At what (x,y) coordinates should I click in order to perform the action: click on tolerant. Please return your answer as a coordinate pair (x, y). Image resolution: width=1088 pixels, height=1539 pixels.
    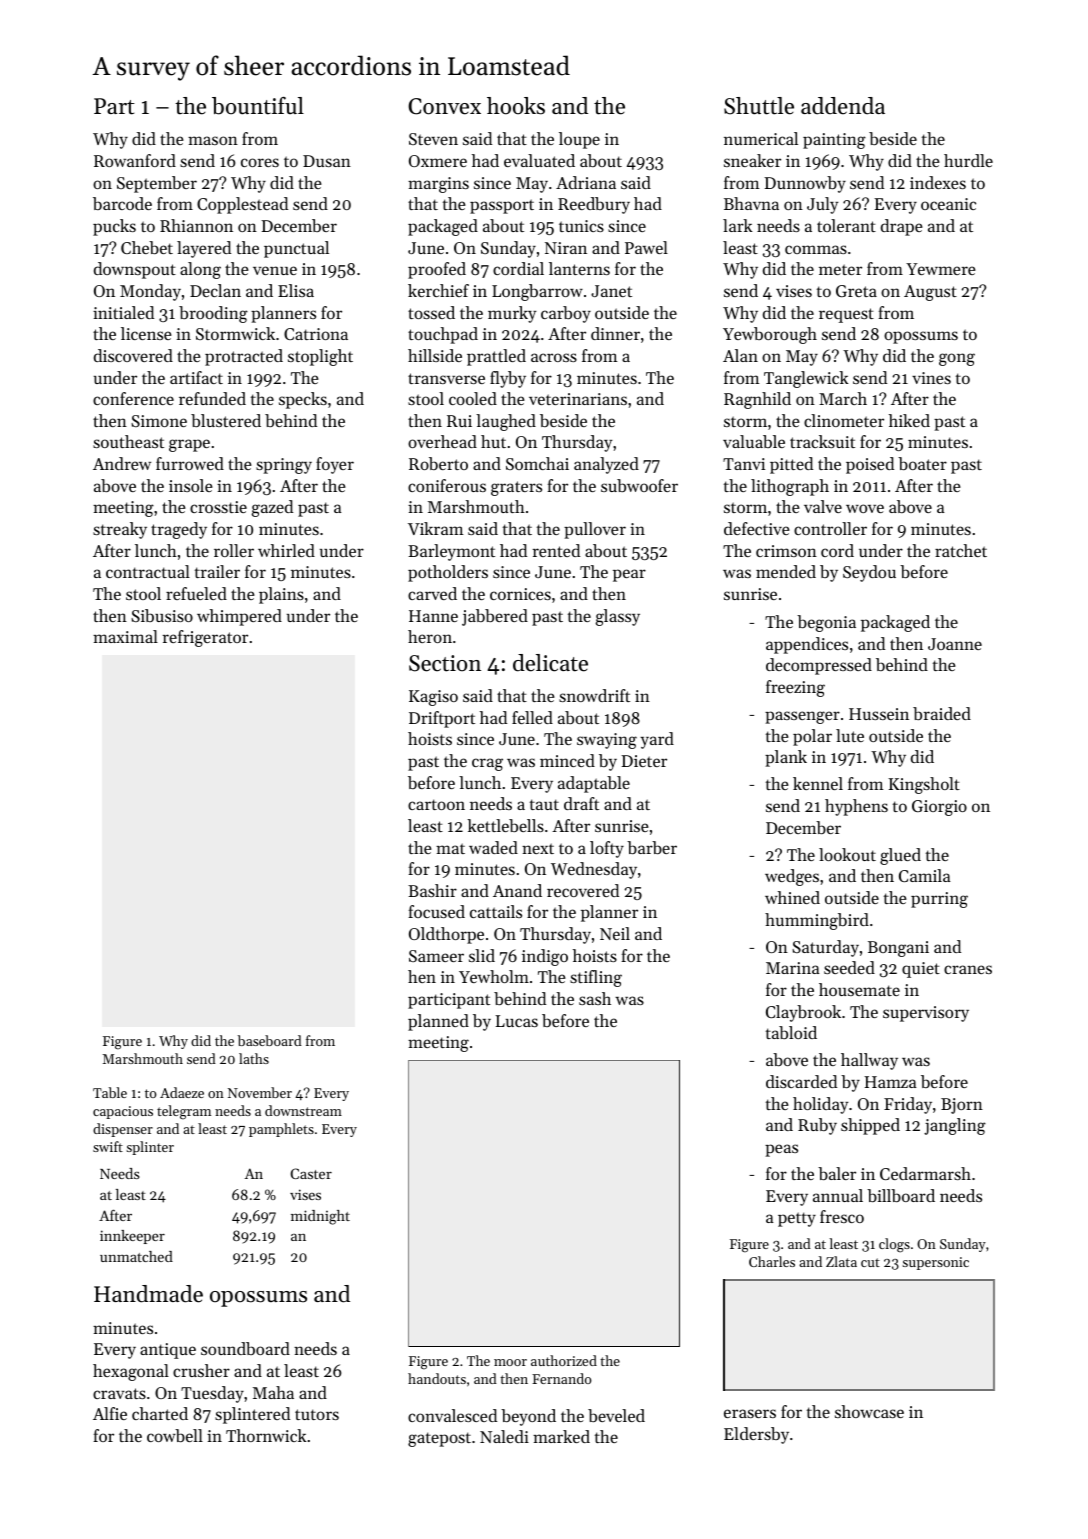
    Looking at the image, I should click on (846, 225).
